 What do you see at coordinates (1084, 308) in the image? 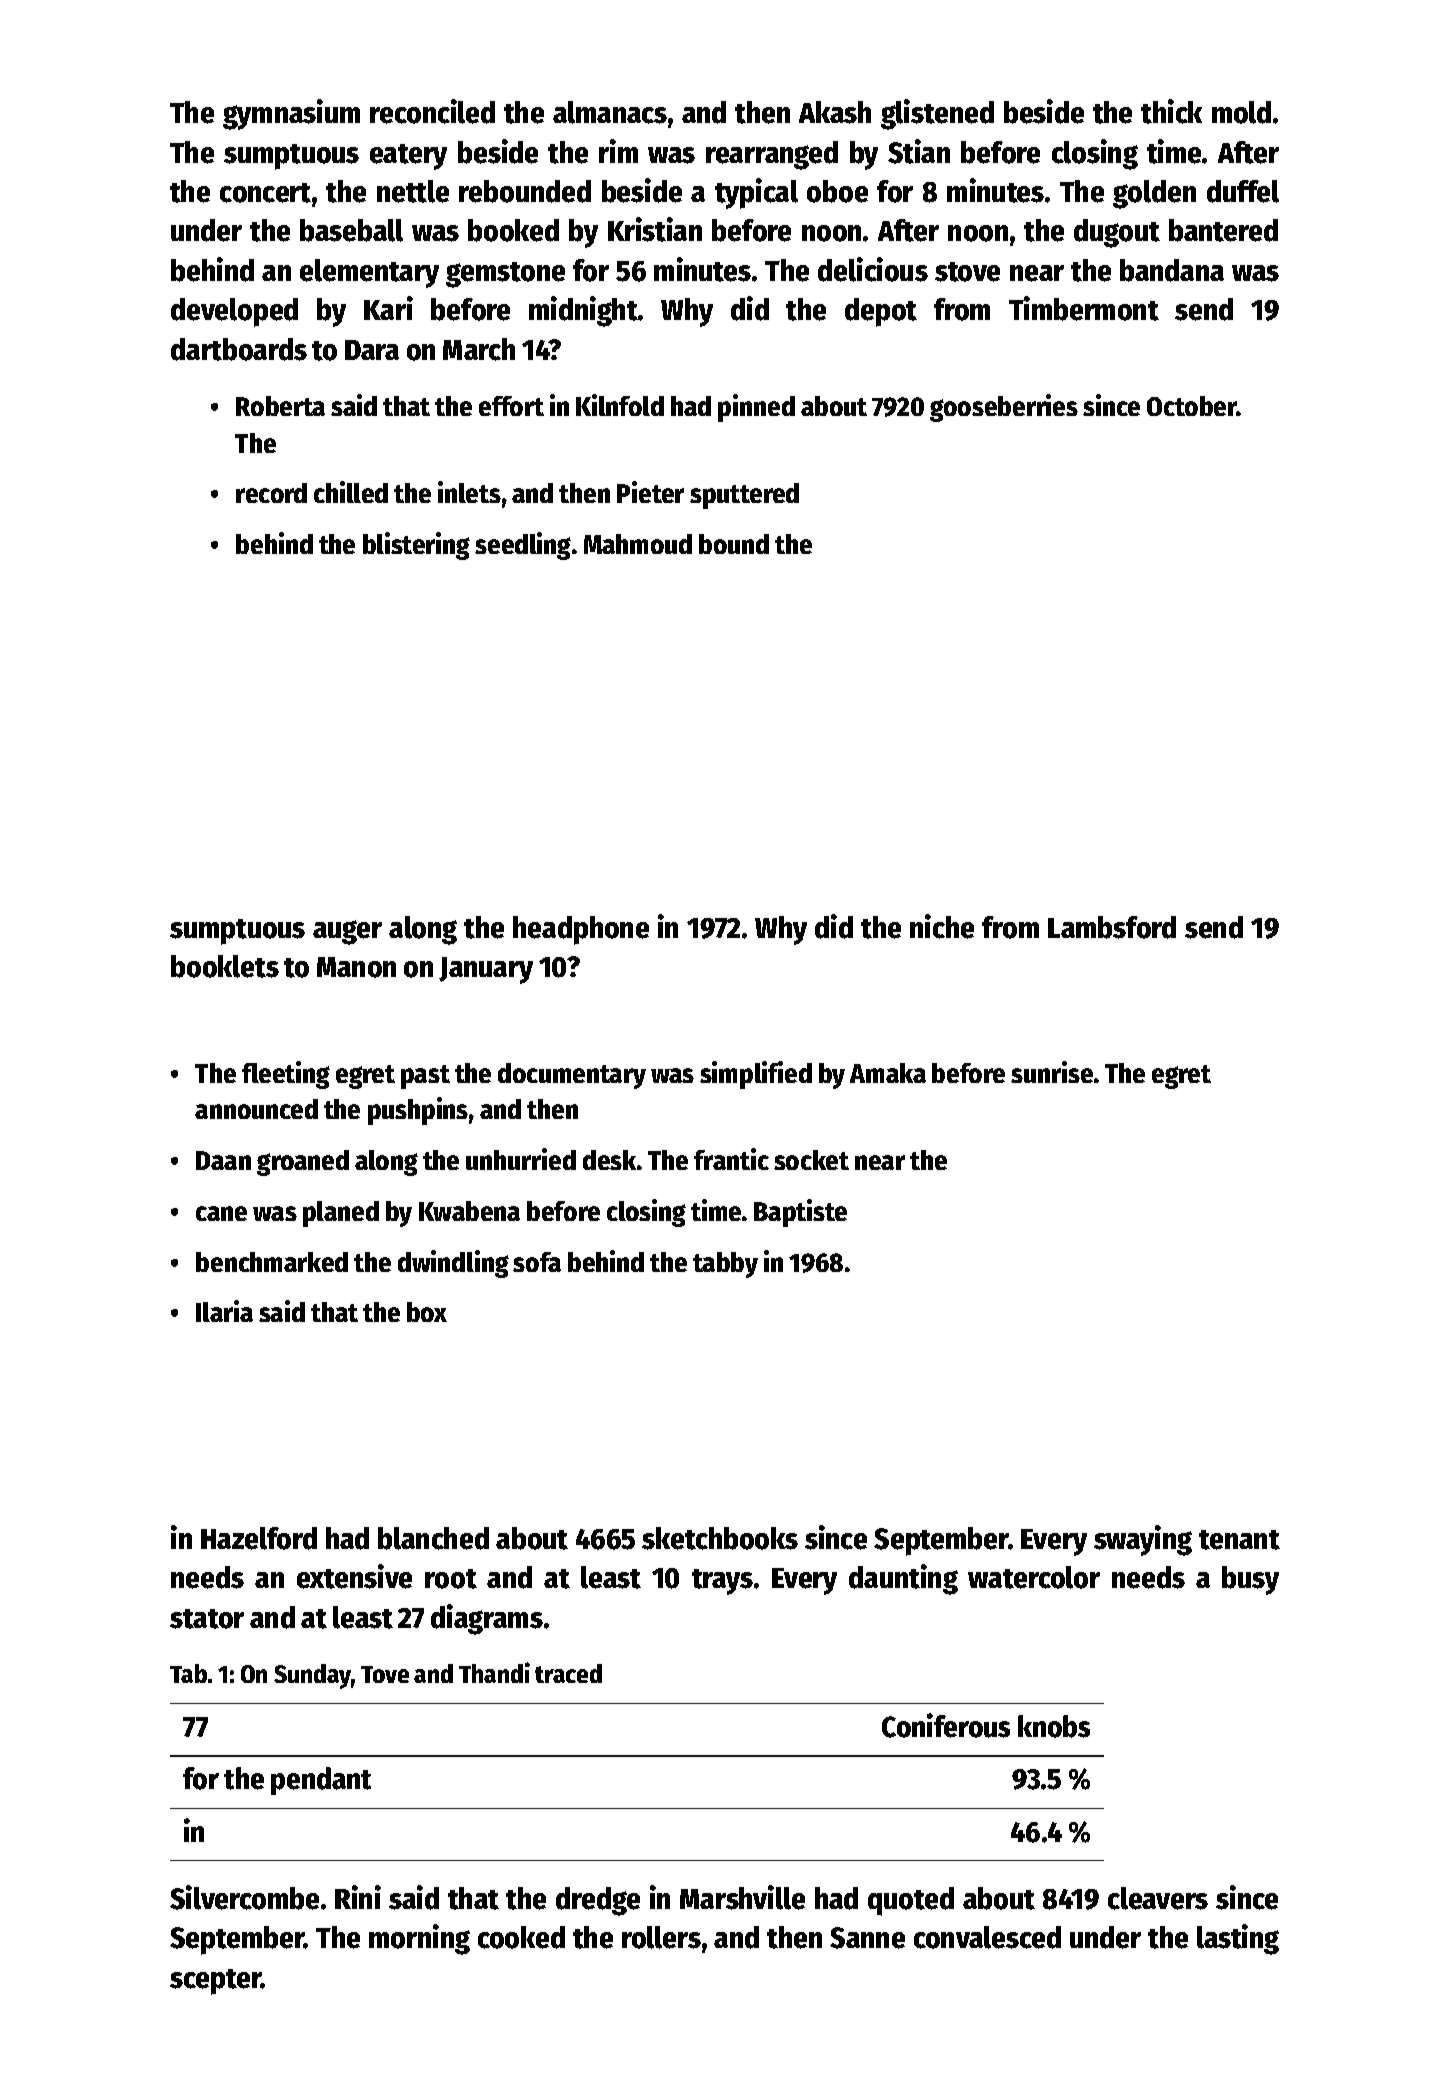
I see `Timbermont` at bounding box center [1084, 308].
